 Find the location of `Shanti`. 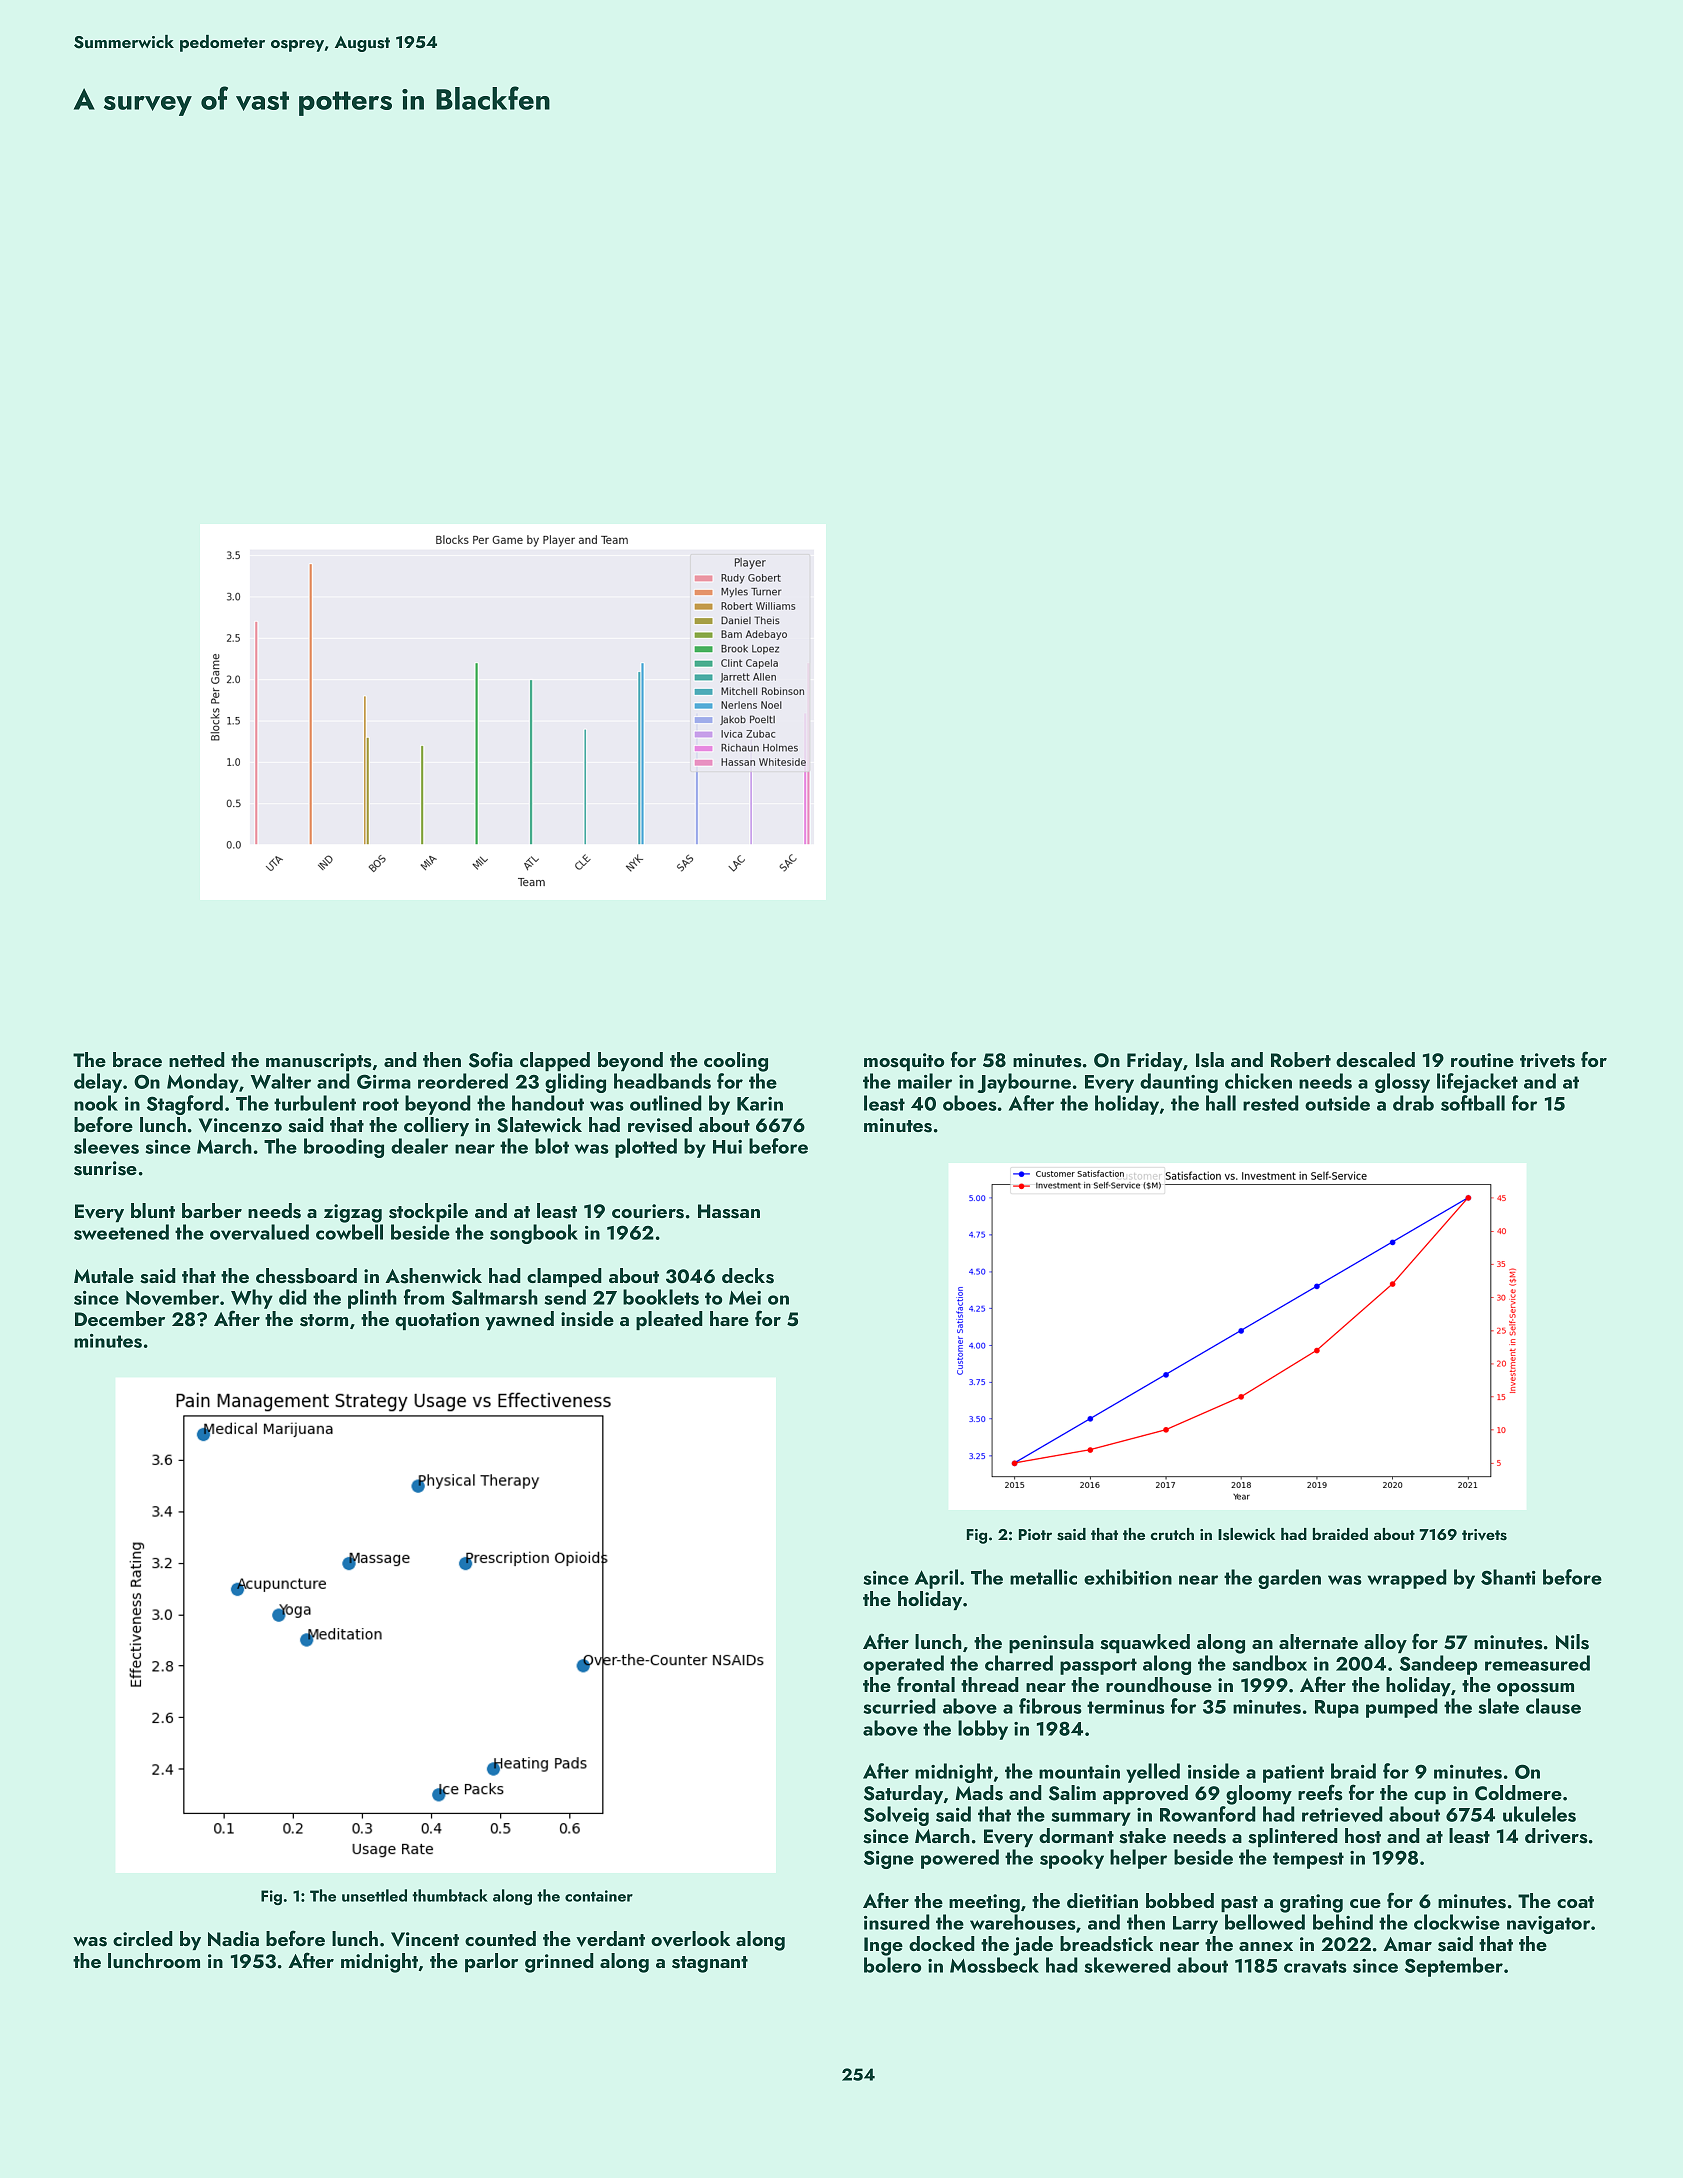

Shanti is located at coordinates (1508, 1577).
